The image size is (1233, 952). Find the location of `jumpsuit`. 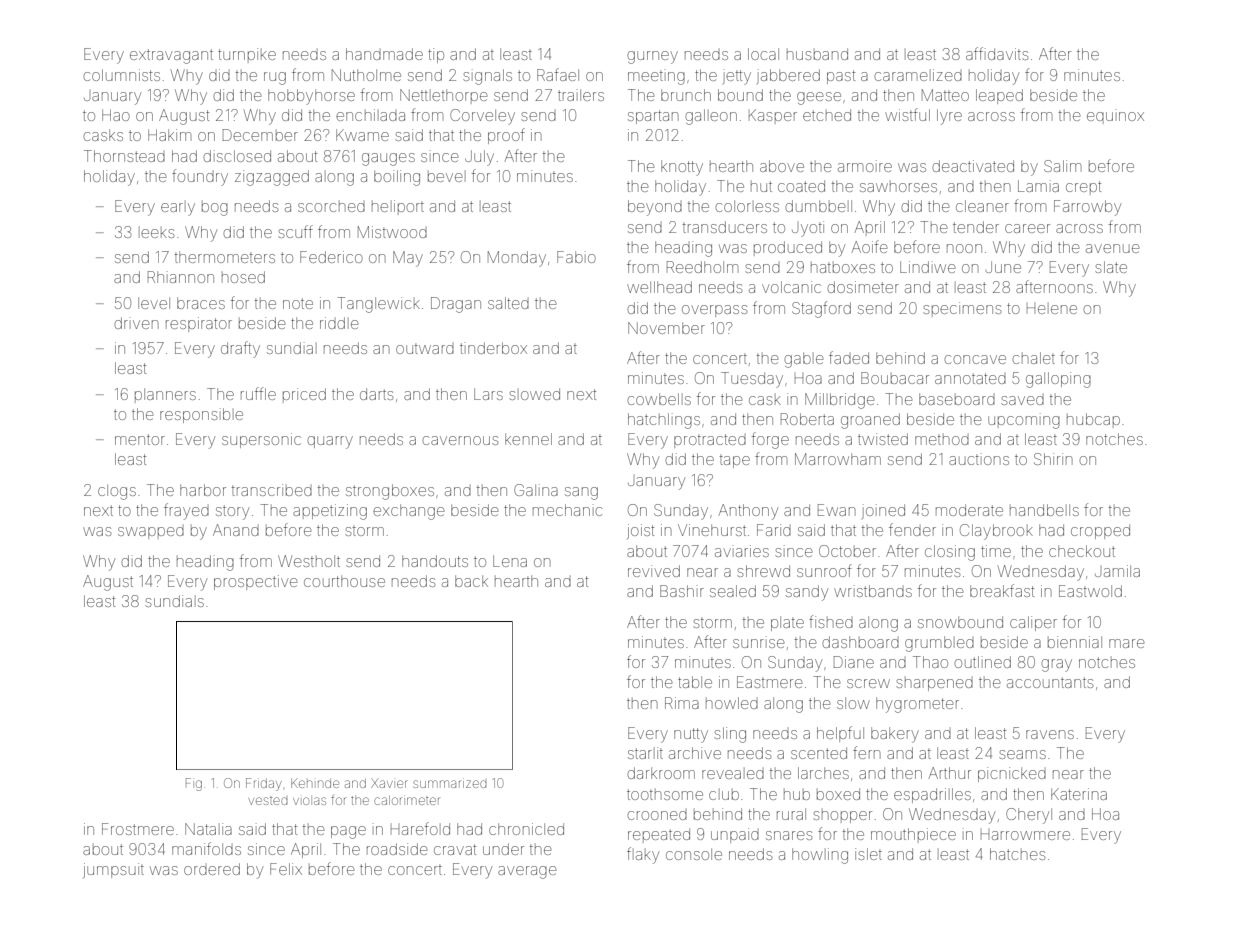

jumpsuit is located at coordinates (113, 870).
